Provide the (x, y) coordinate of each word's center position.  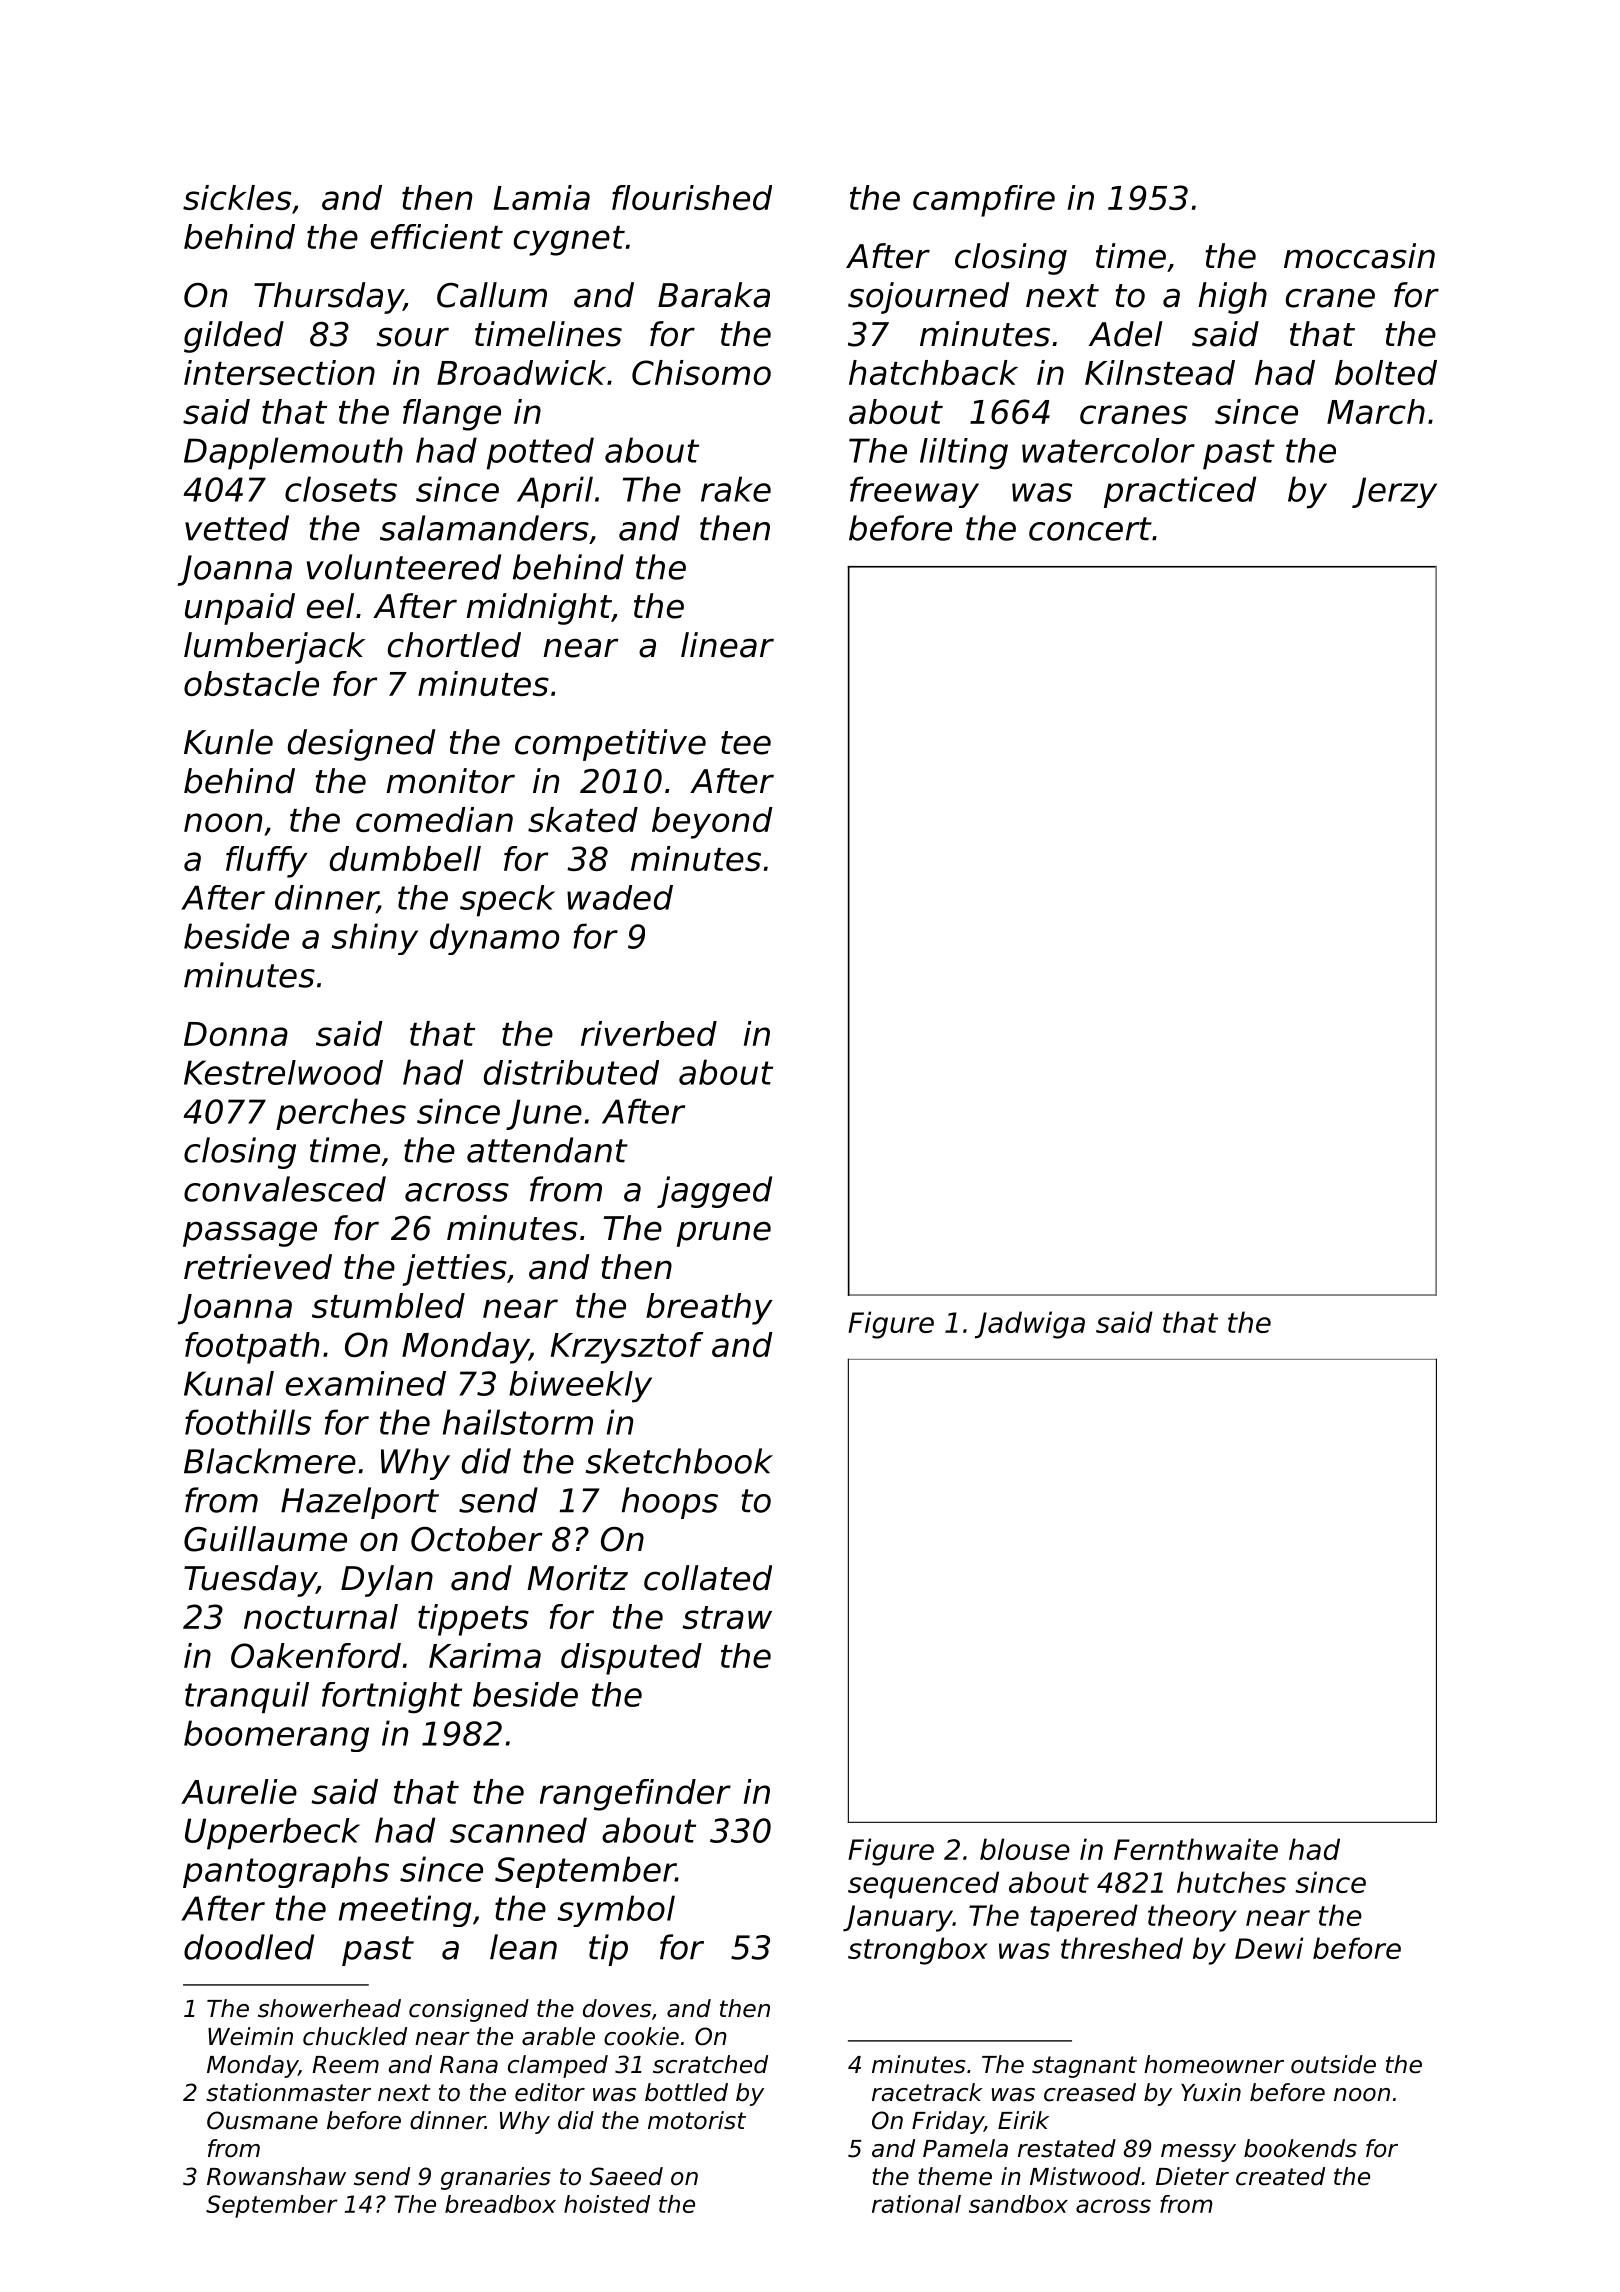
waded (620, 897)
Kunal (229, 1383)
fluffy (267, 862)
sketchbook (679, 1461)
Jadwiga (1030, 1325)
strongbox (918, 1951)
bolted (1386, 372)
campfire (984, 201)
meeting (405, 1911)
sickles (237, 197)
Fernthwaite (1196, 1849)
